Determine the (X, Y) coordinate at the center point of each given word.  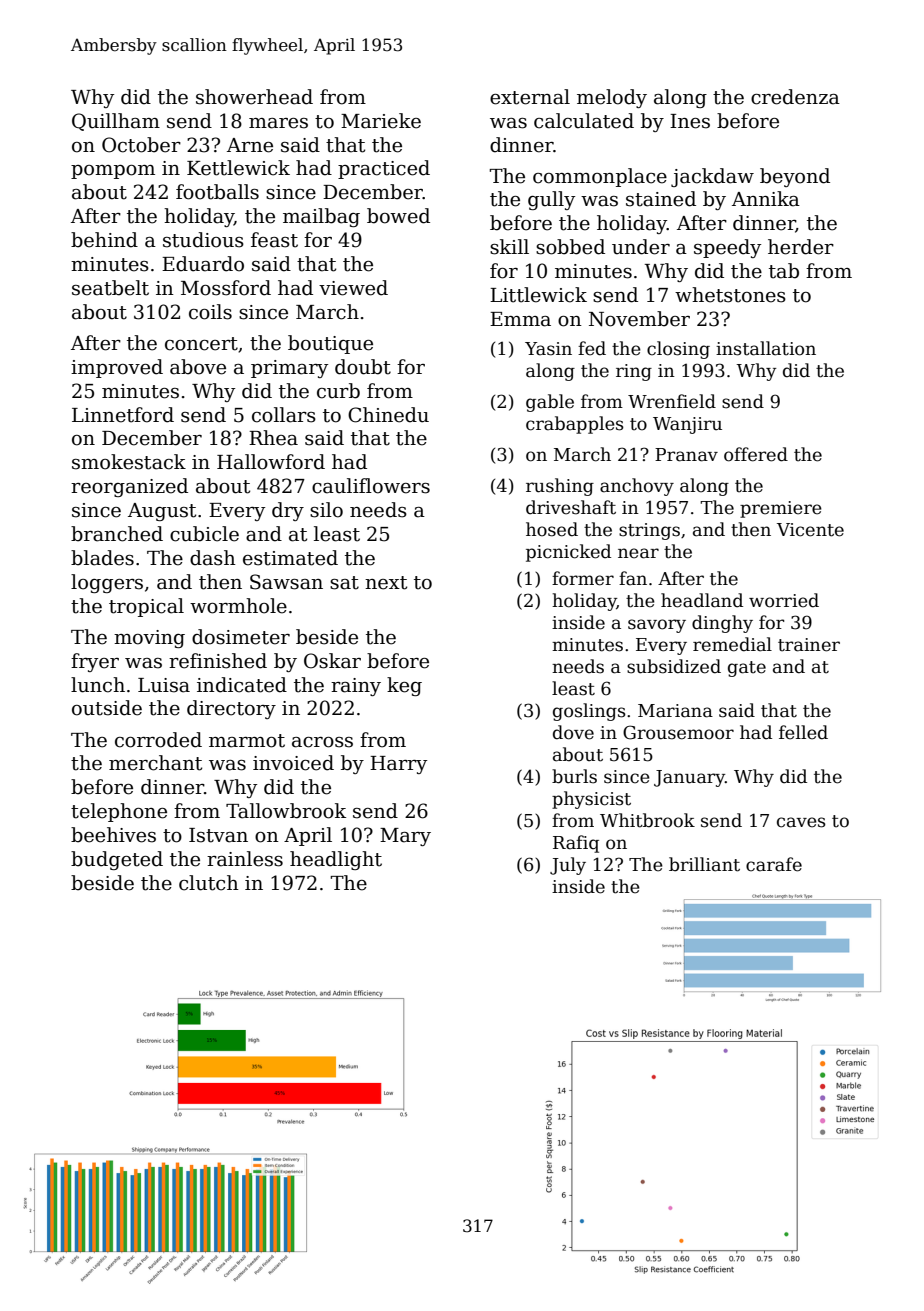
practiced (384, 169)
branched (117, 534)
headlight (336, 860)
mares (278, 123)
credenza (795, 97)
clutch (209, 883)
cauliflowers (371, 486)
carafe (774, 864)
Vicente (810, 530)
